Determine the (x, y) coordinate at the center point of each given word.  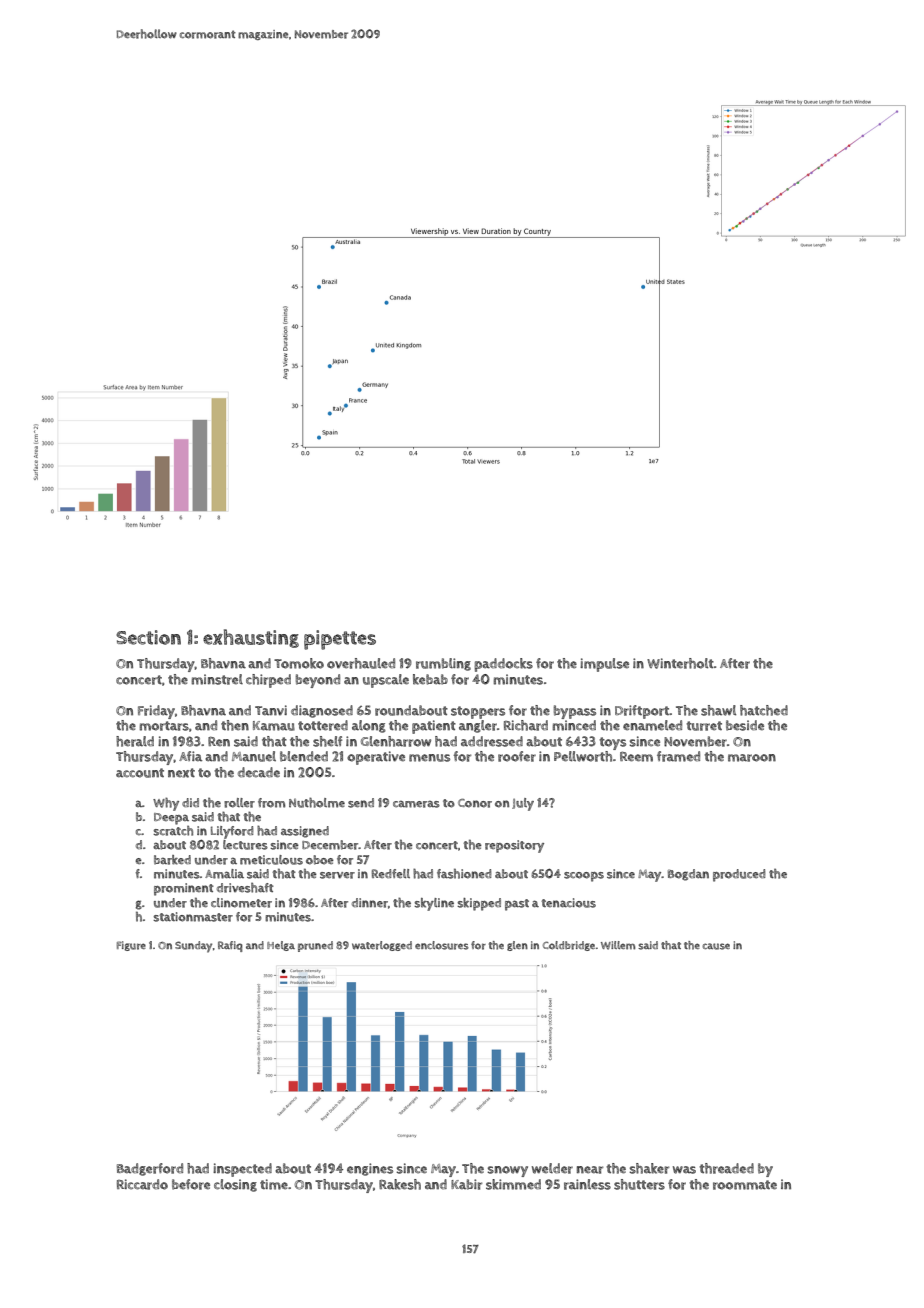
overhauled (361, 663)
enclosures (442, 945)
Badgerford (150, 1169)
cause (716, 946)
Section (148, 637)
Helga (281, 946)
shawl (718, 710)
